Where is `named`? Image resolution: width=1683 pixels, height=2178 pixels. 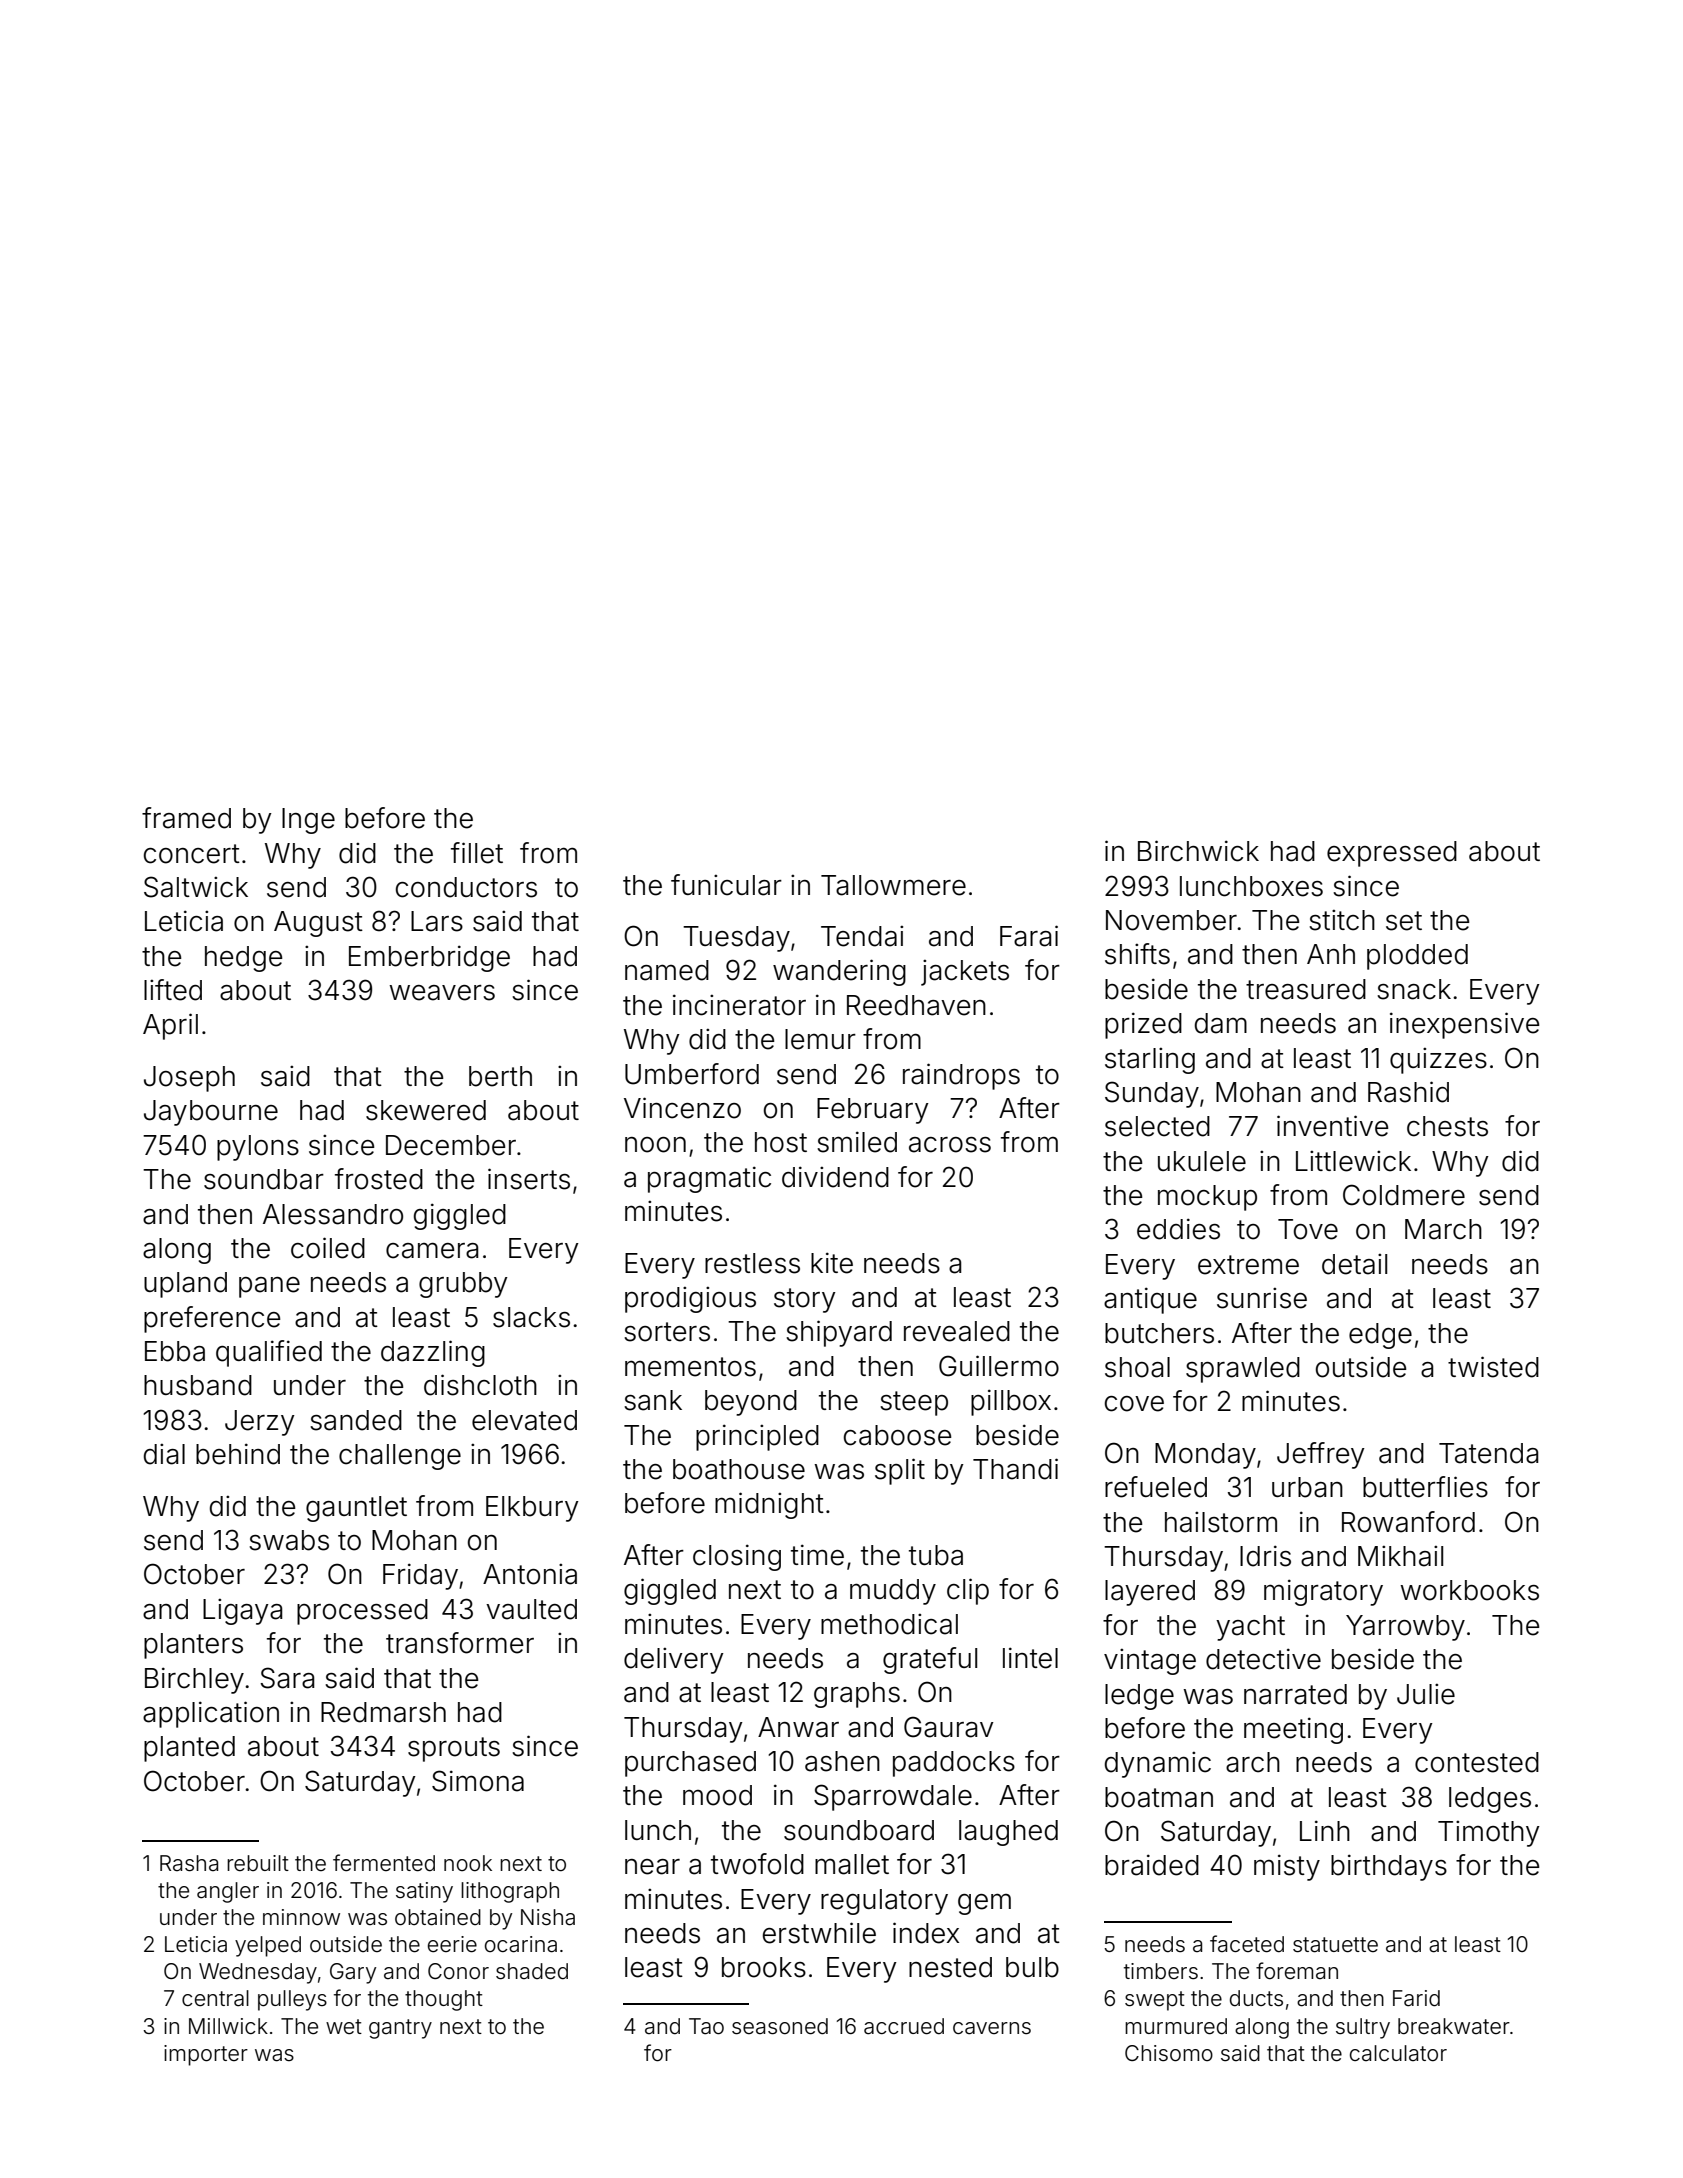 named is located at coordinates (667, 970).
